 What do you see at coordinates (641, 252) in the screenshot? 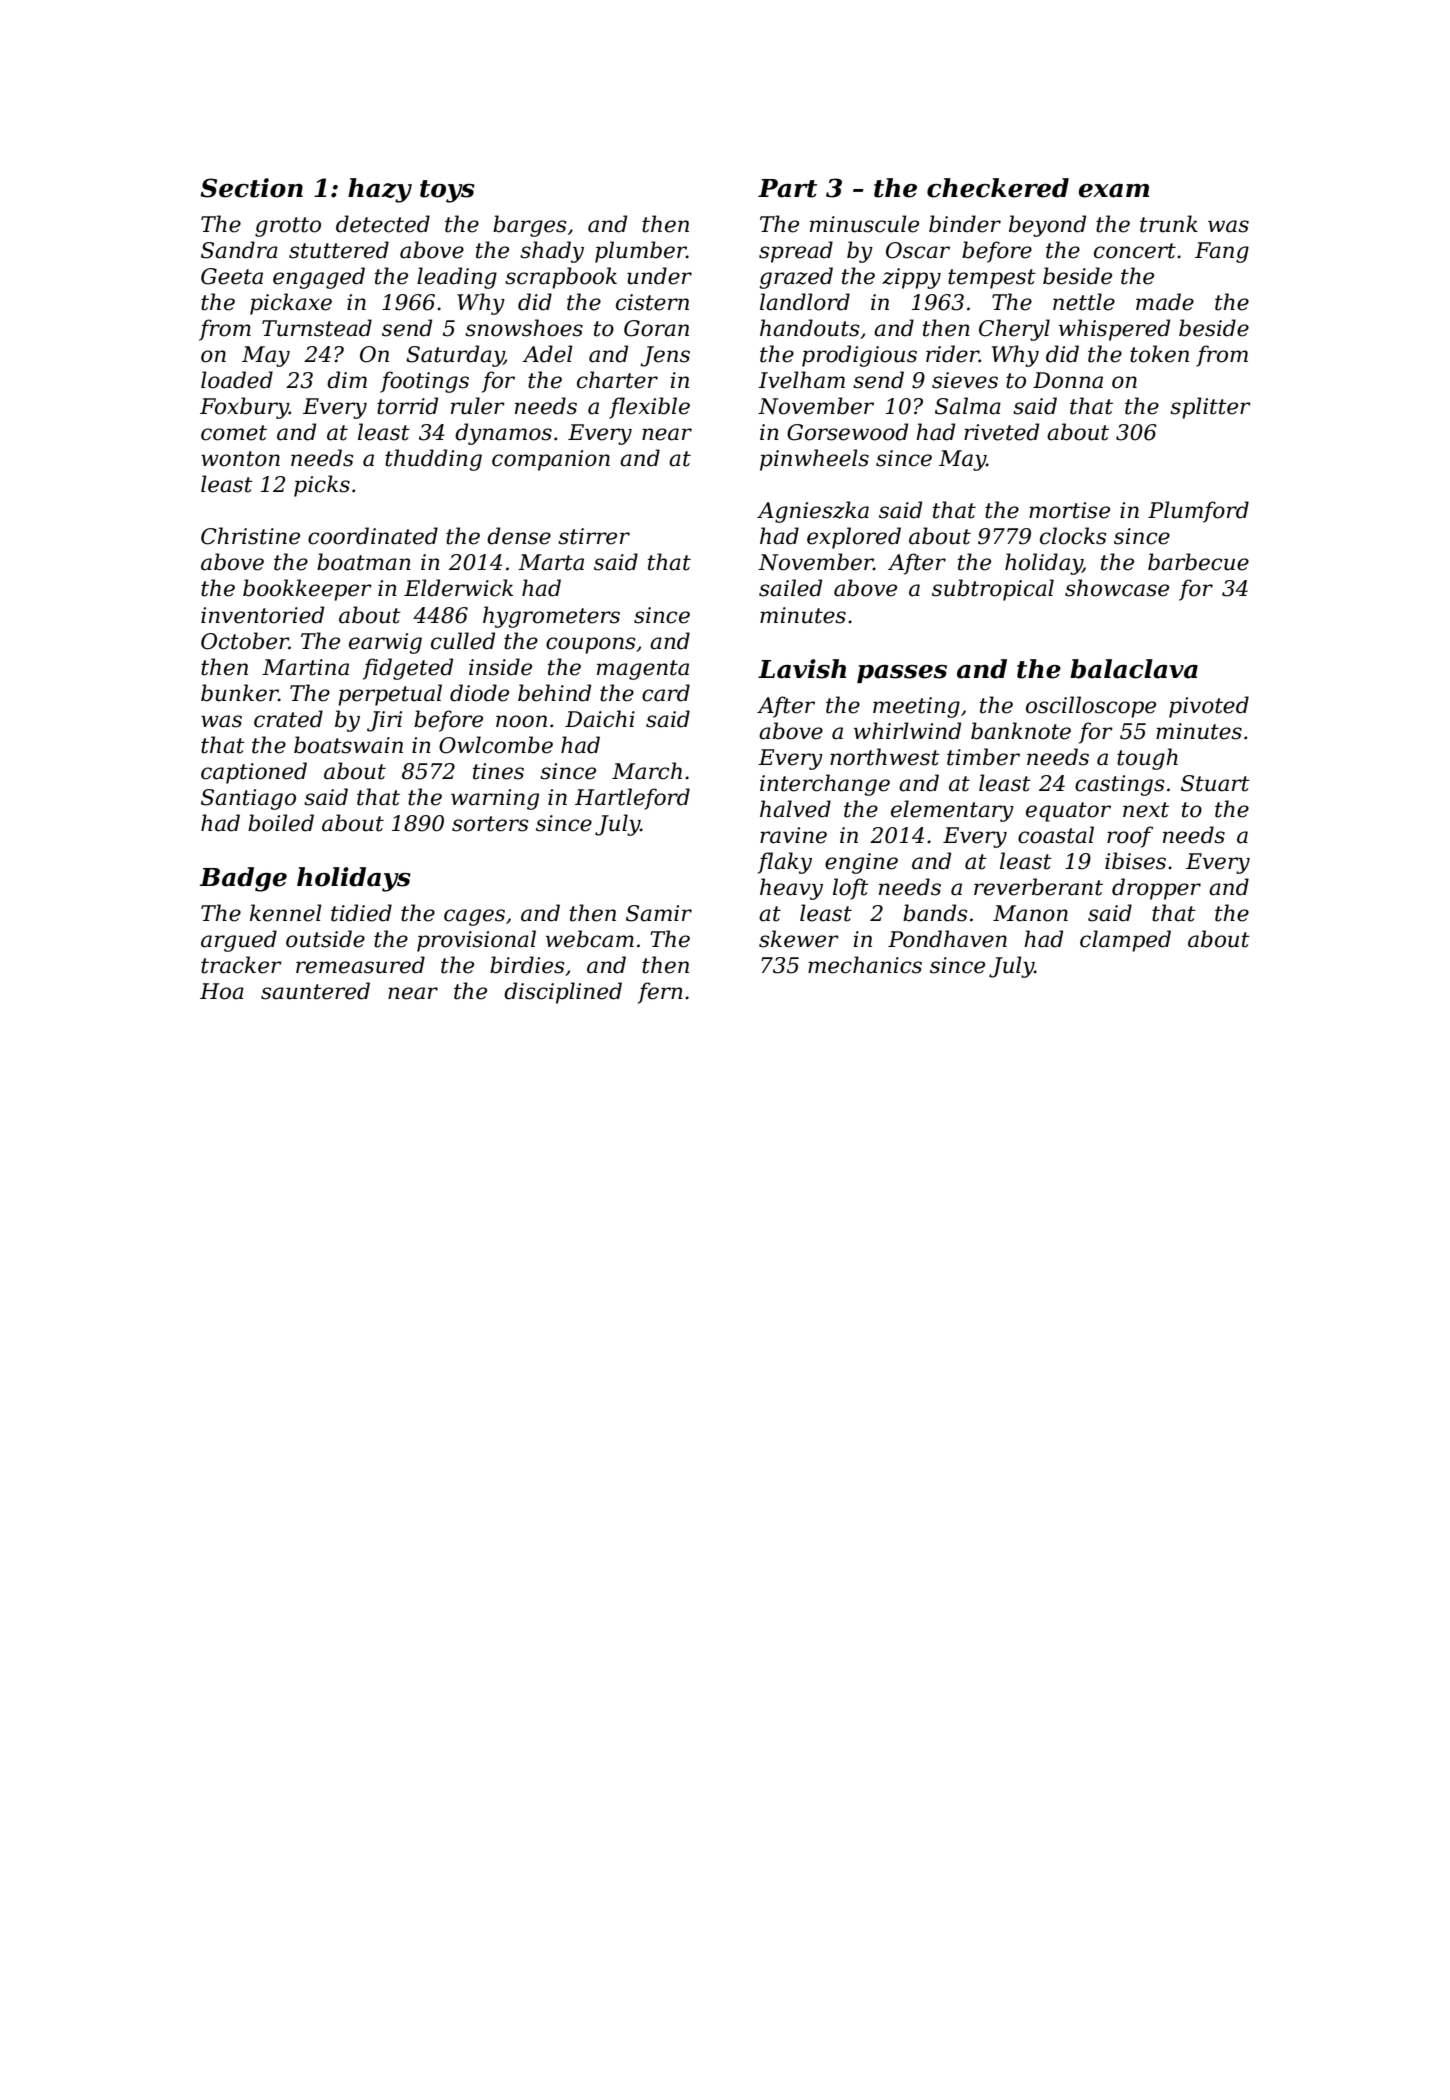
I see `plumber` at bounding box center [641, 252].
